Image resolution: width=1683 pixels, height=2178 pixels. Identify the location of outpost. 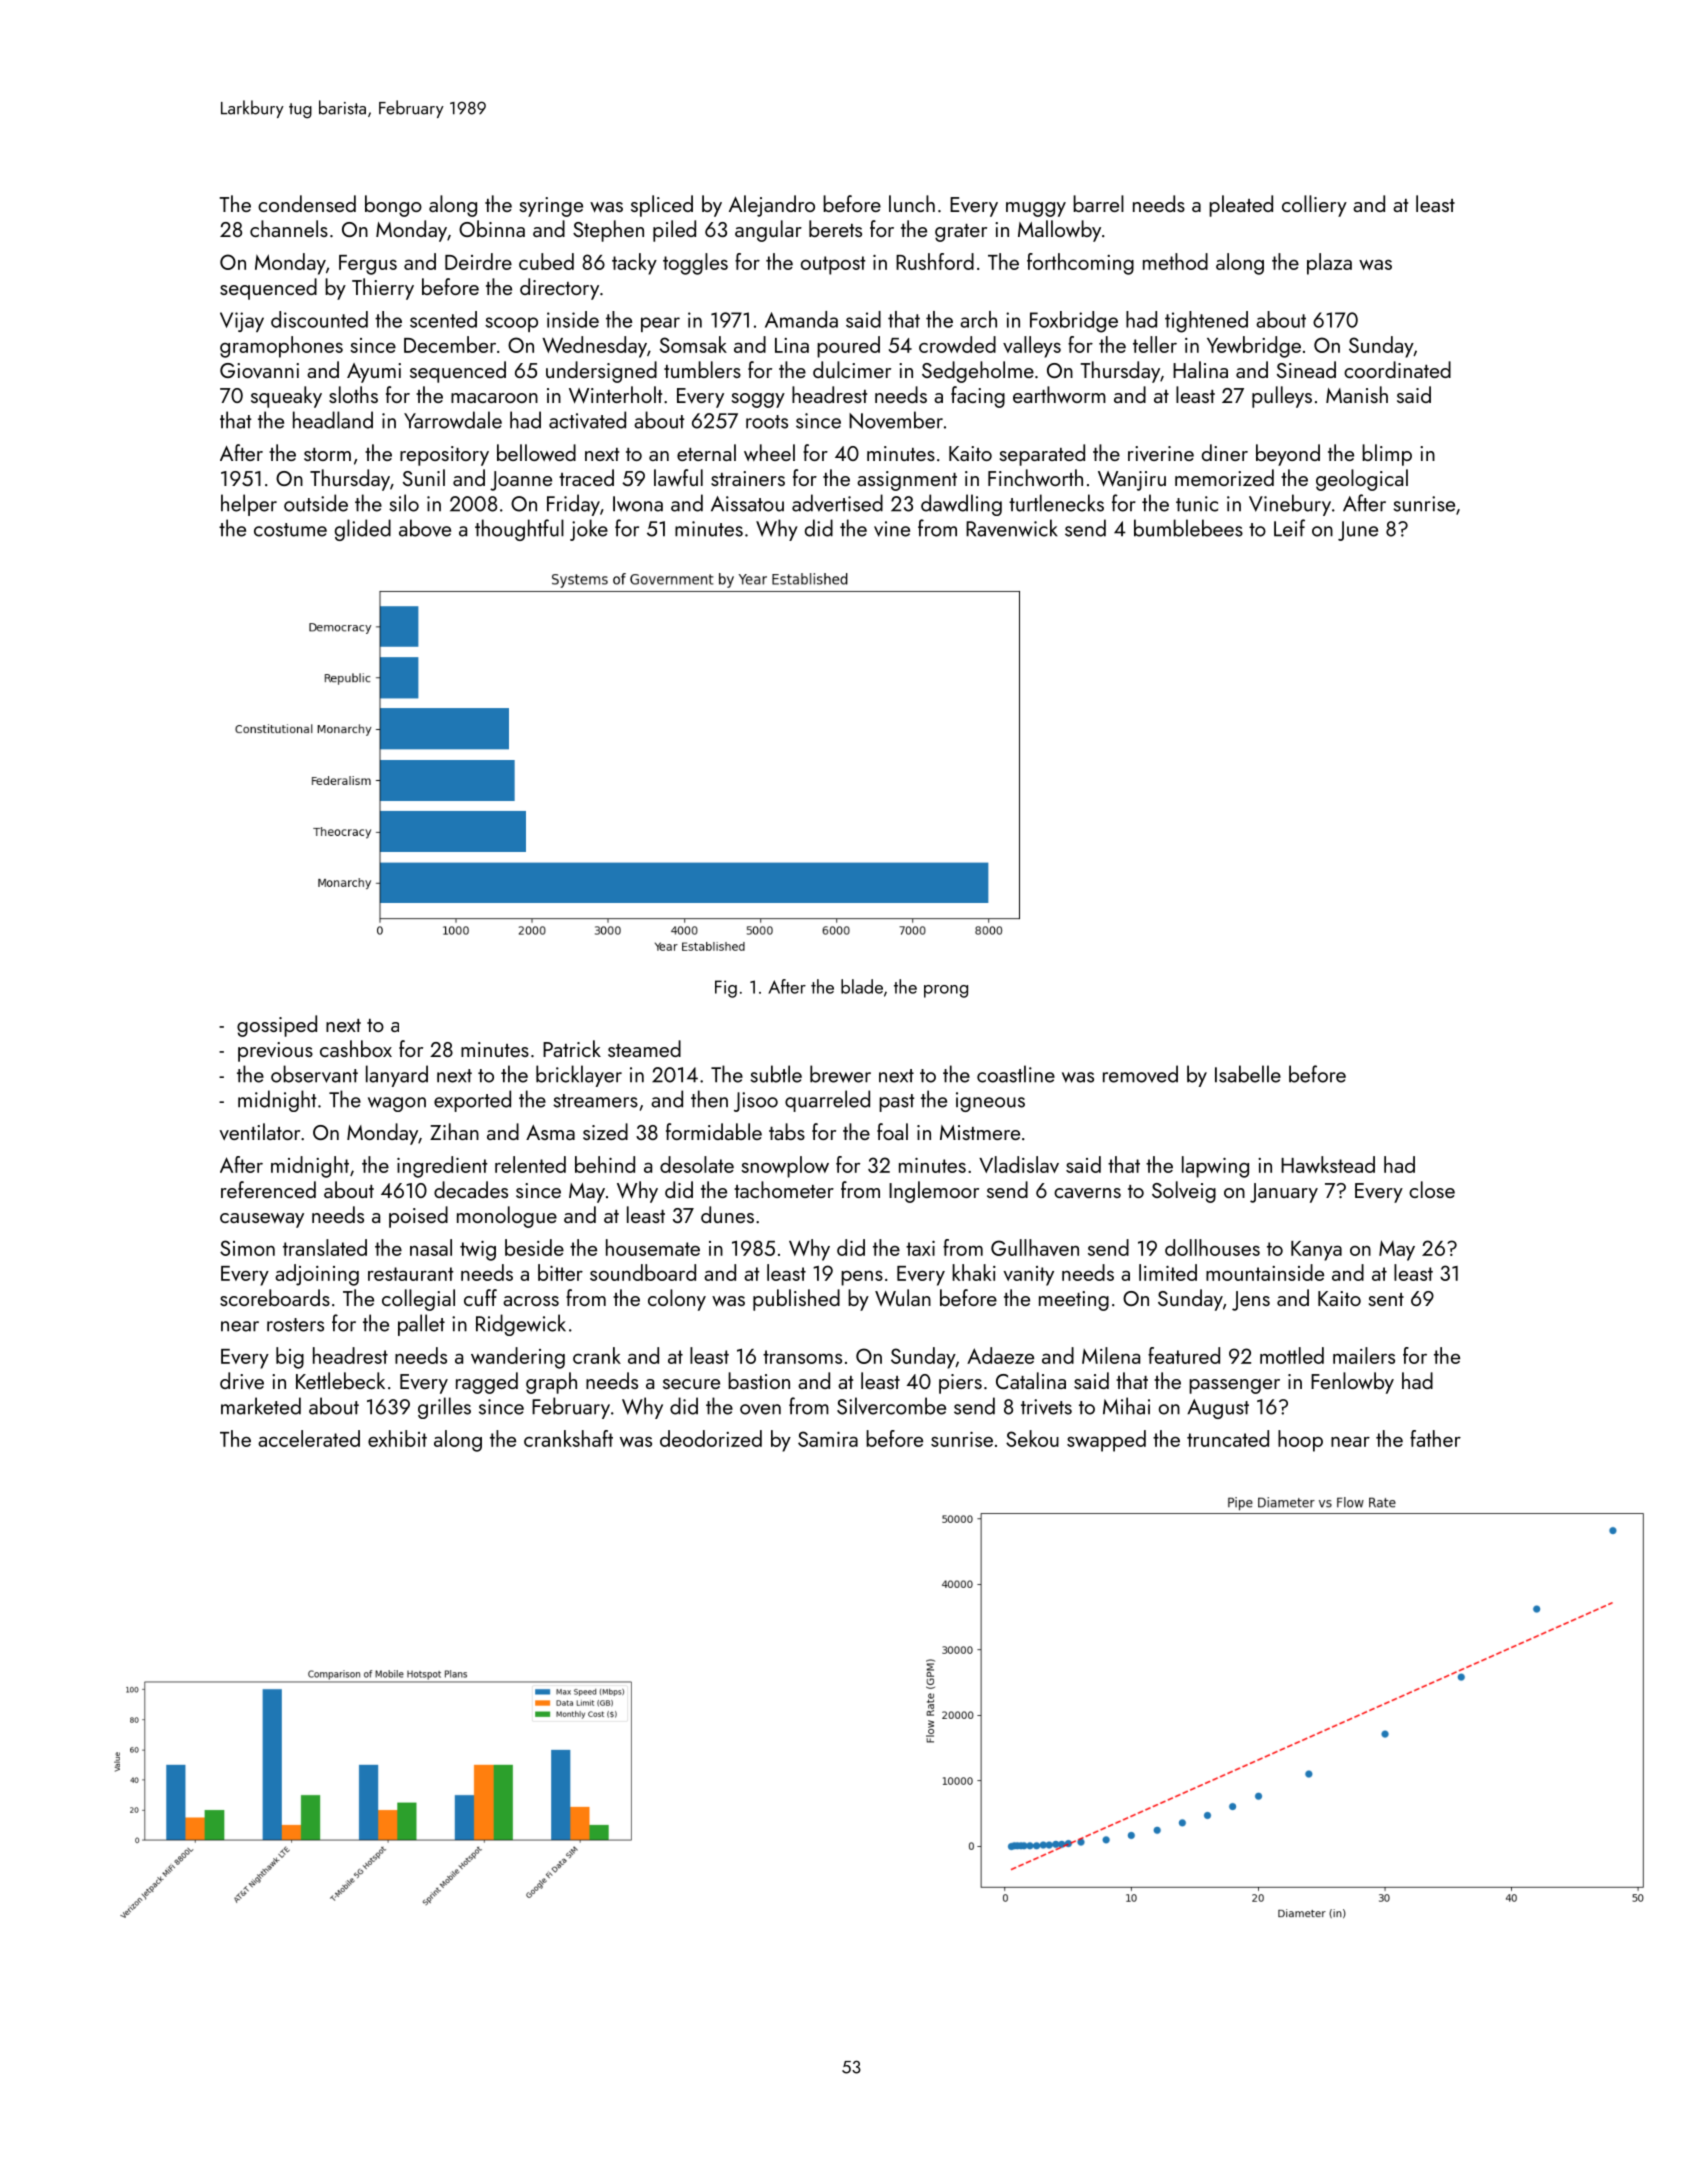
(833, 265).
